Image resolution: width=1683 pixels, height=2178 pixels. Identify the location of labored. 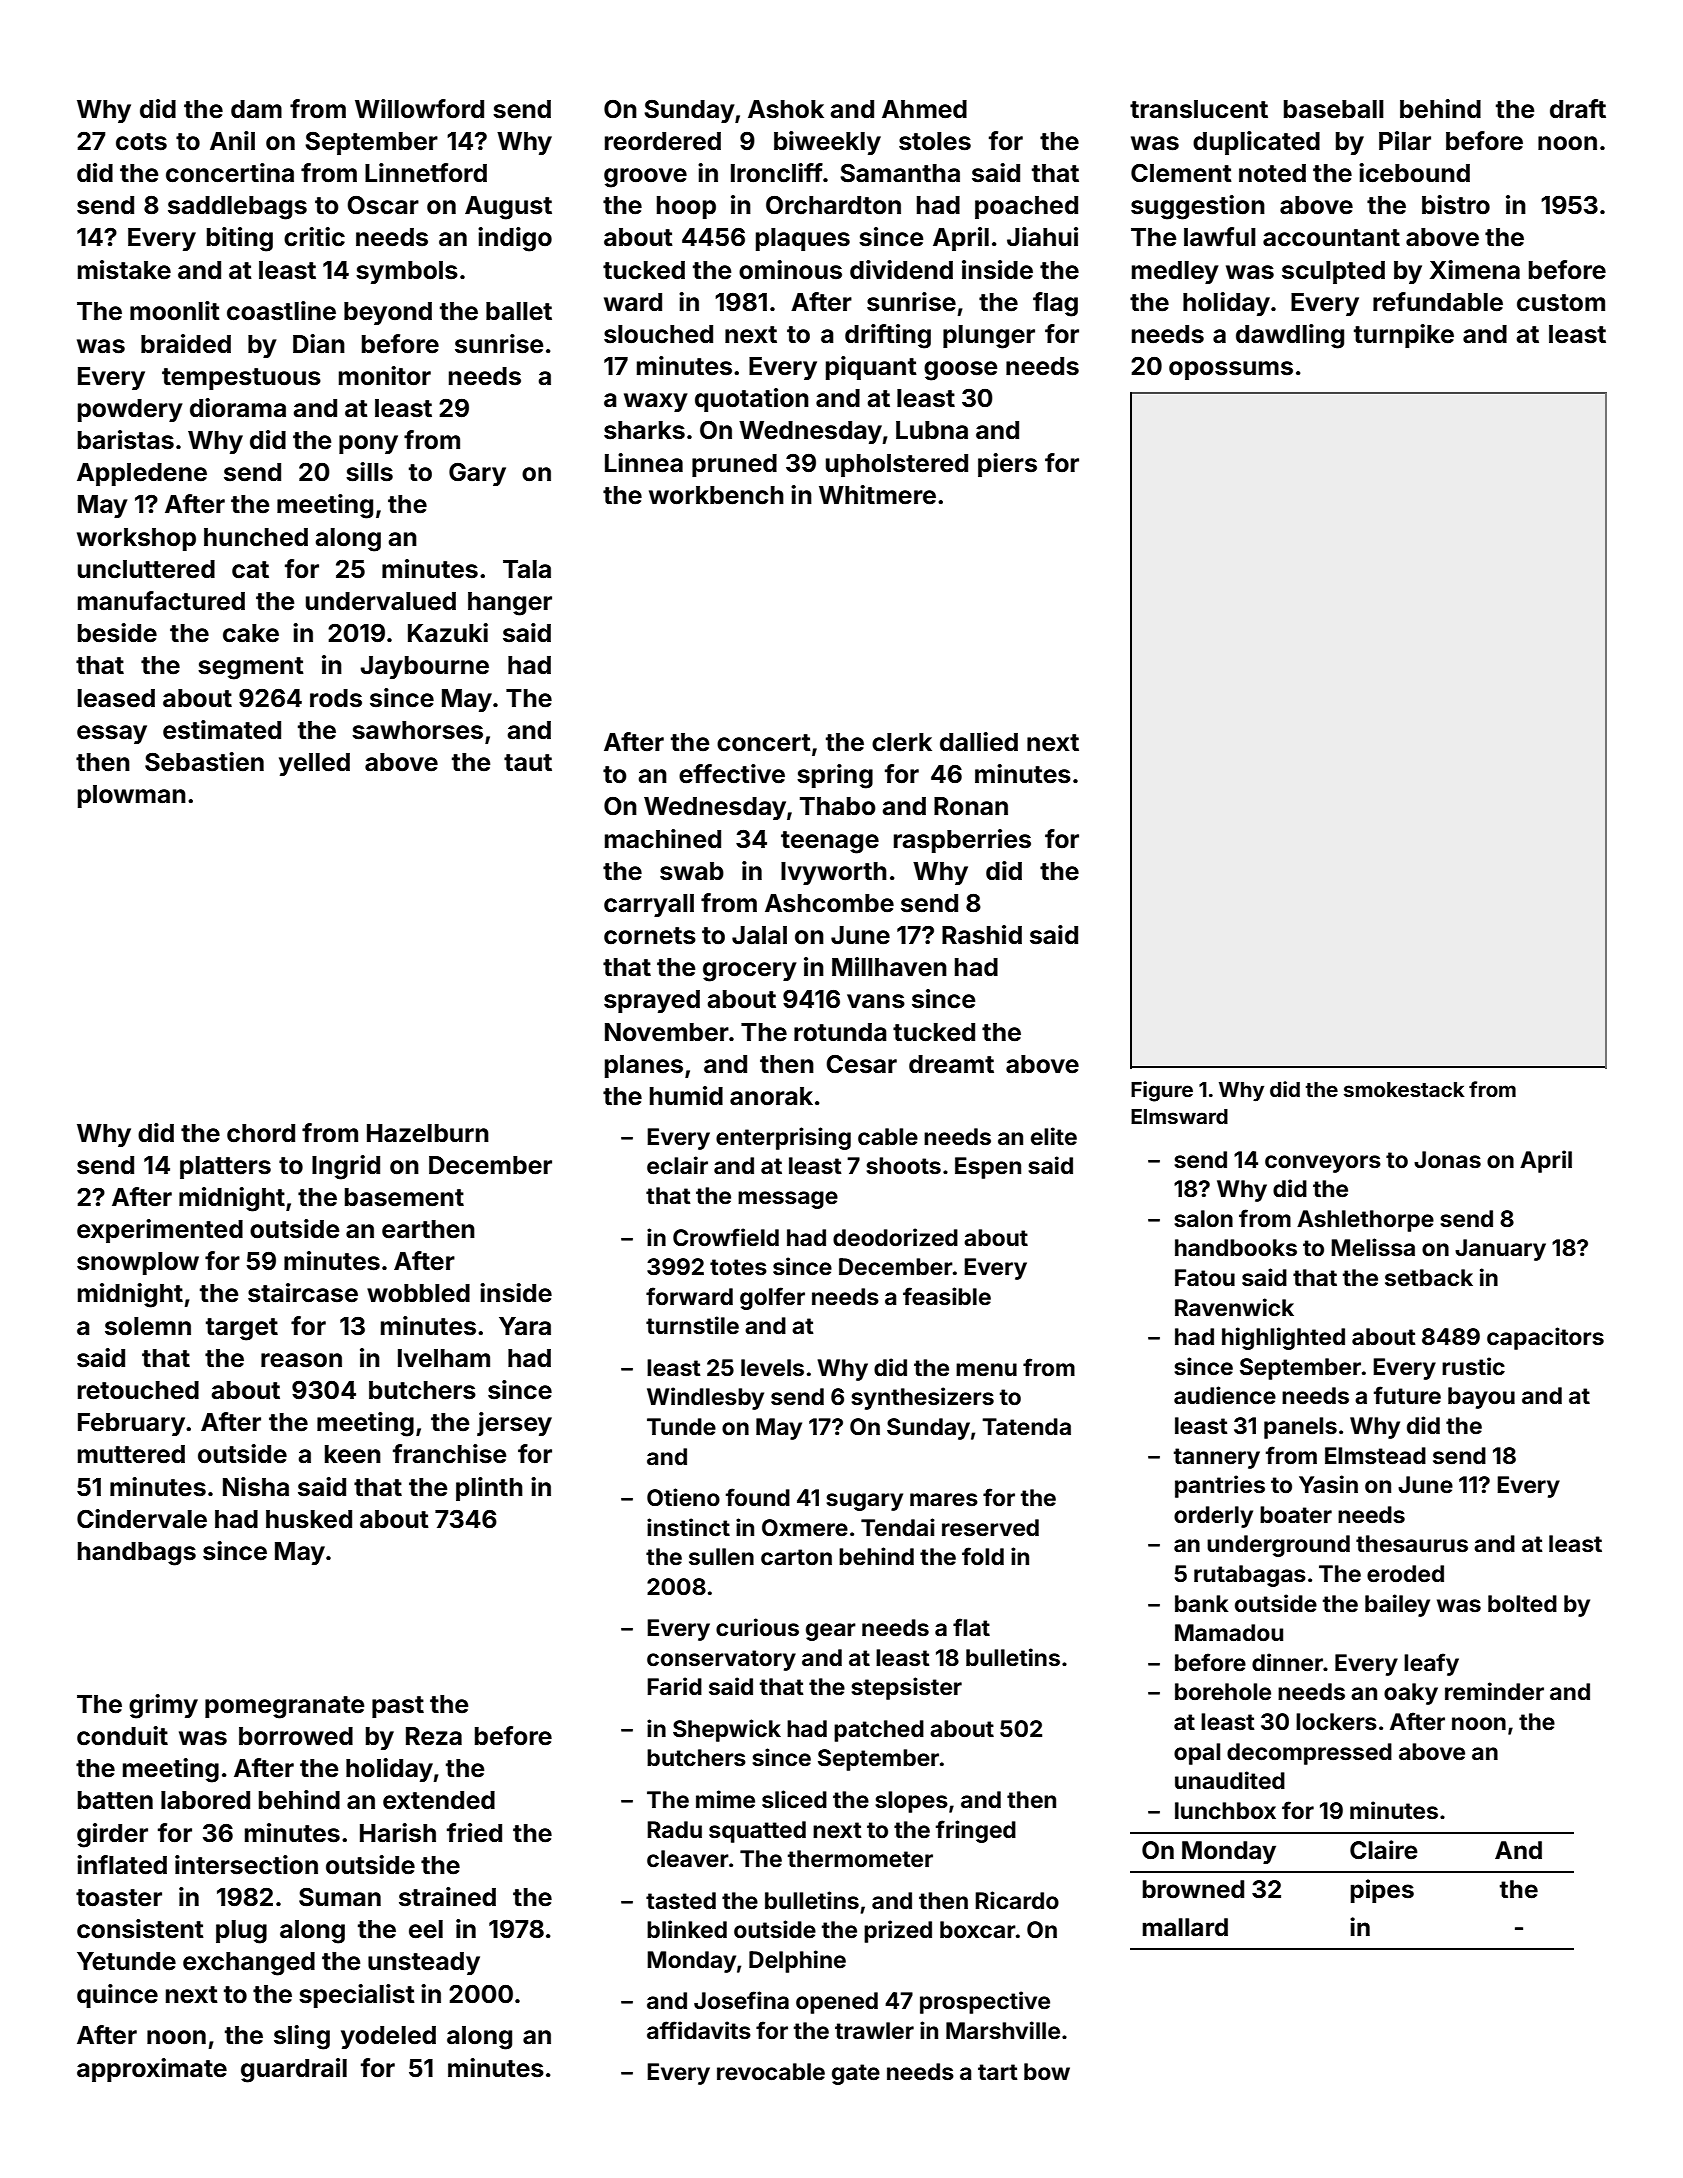
(205, 1800).
